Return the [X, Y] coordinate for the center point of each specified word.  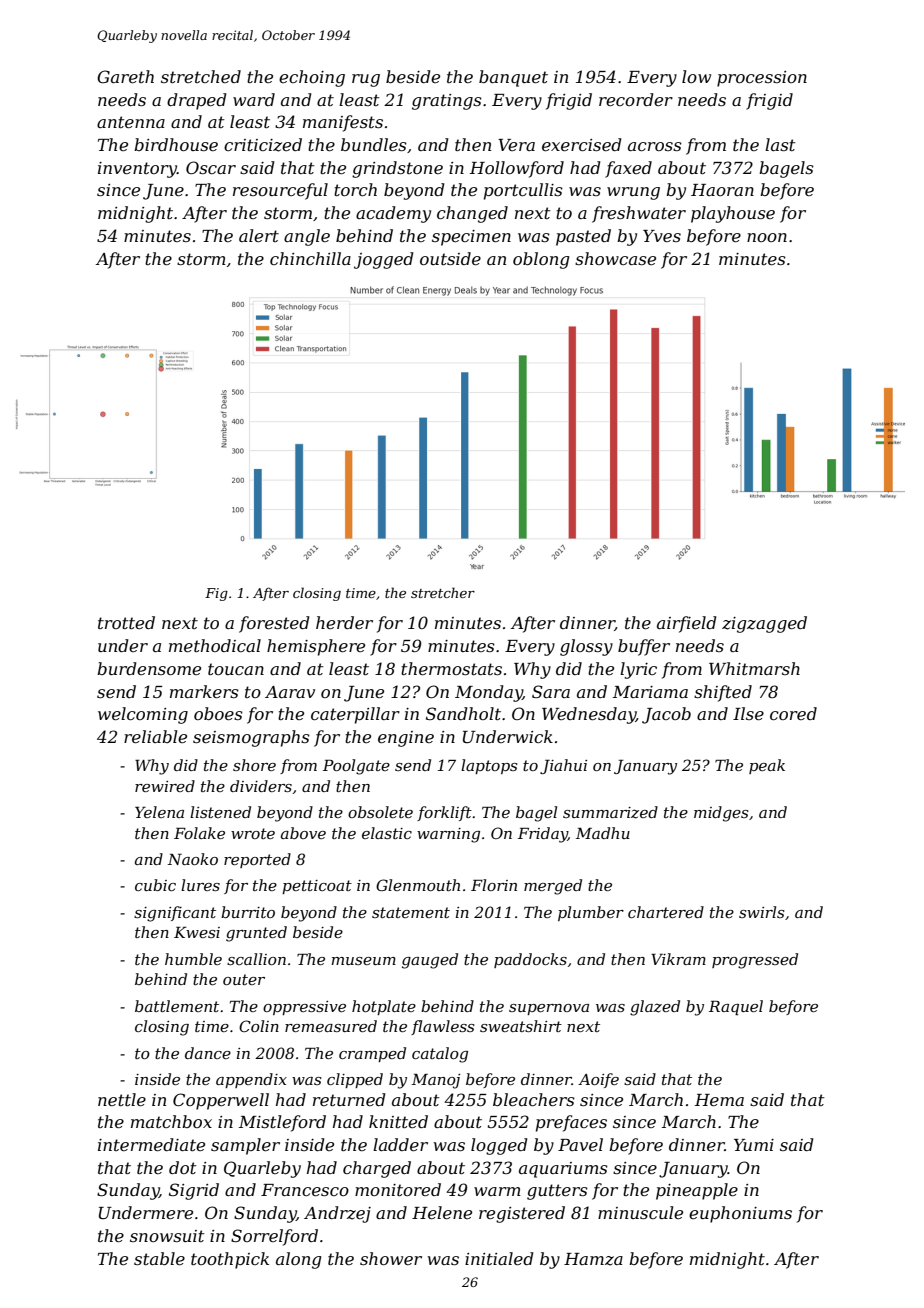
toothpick [230, 1260]
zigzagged [764, 624]
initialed [499, 1258]
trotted [126, 622]
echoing [312, 78]
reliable [155, 736]
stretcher [443, 592]
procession [762, 79]
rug [366, 80]
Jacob [666, 715]
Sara [551, 691]
